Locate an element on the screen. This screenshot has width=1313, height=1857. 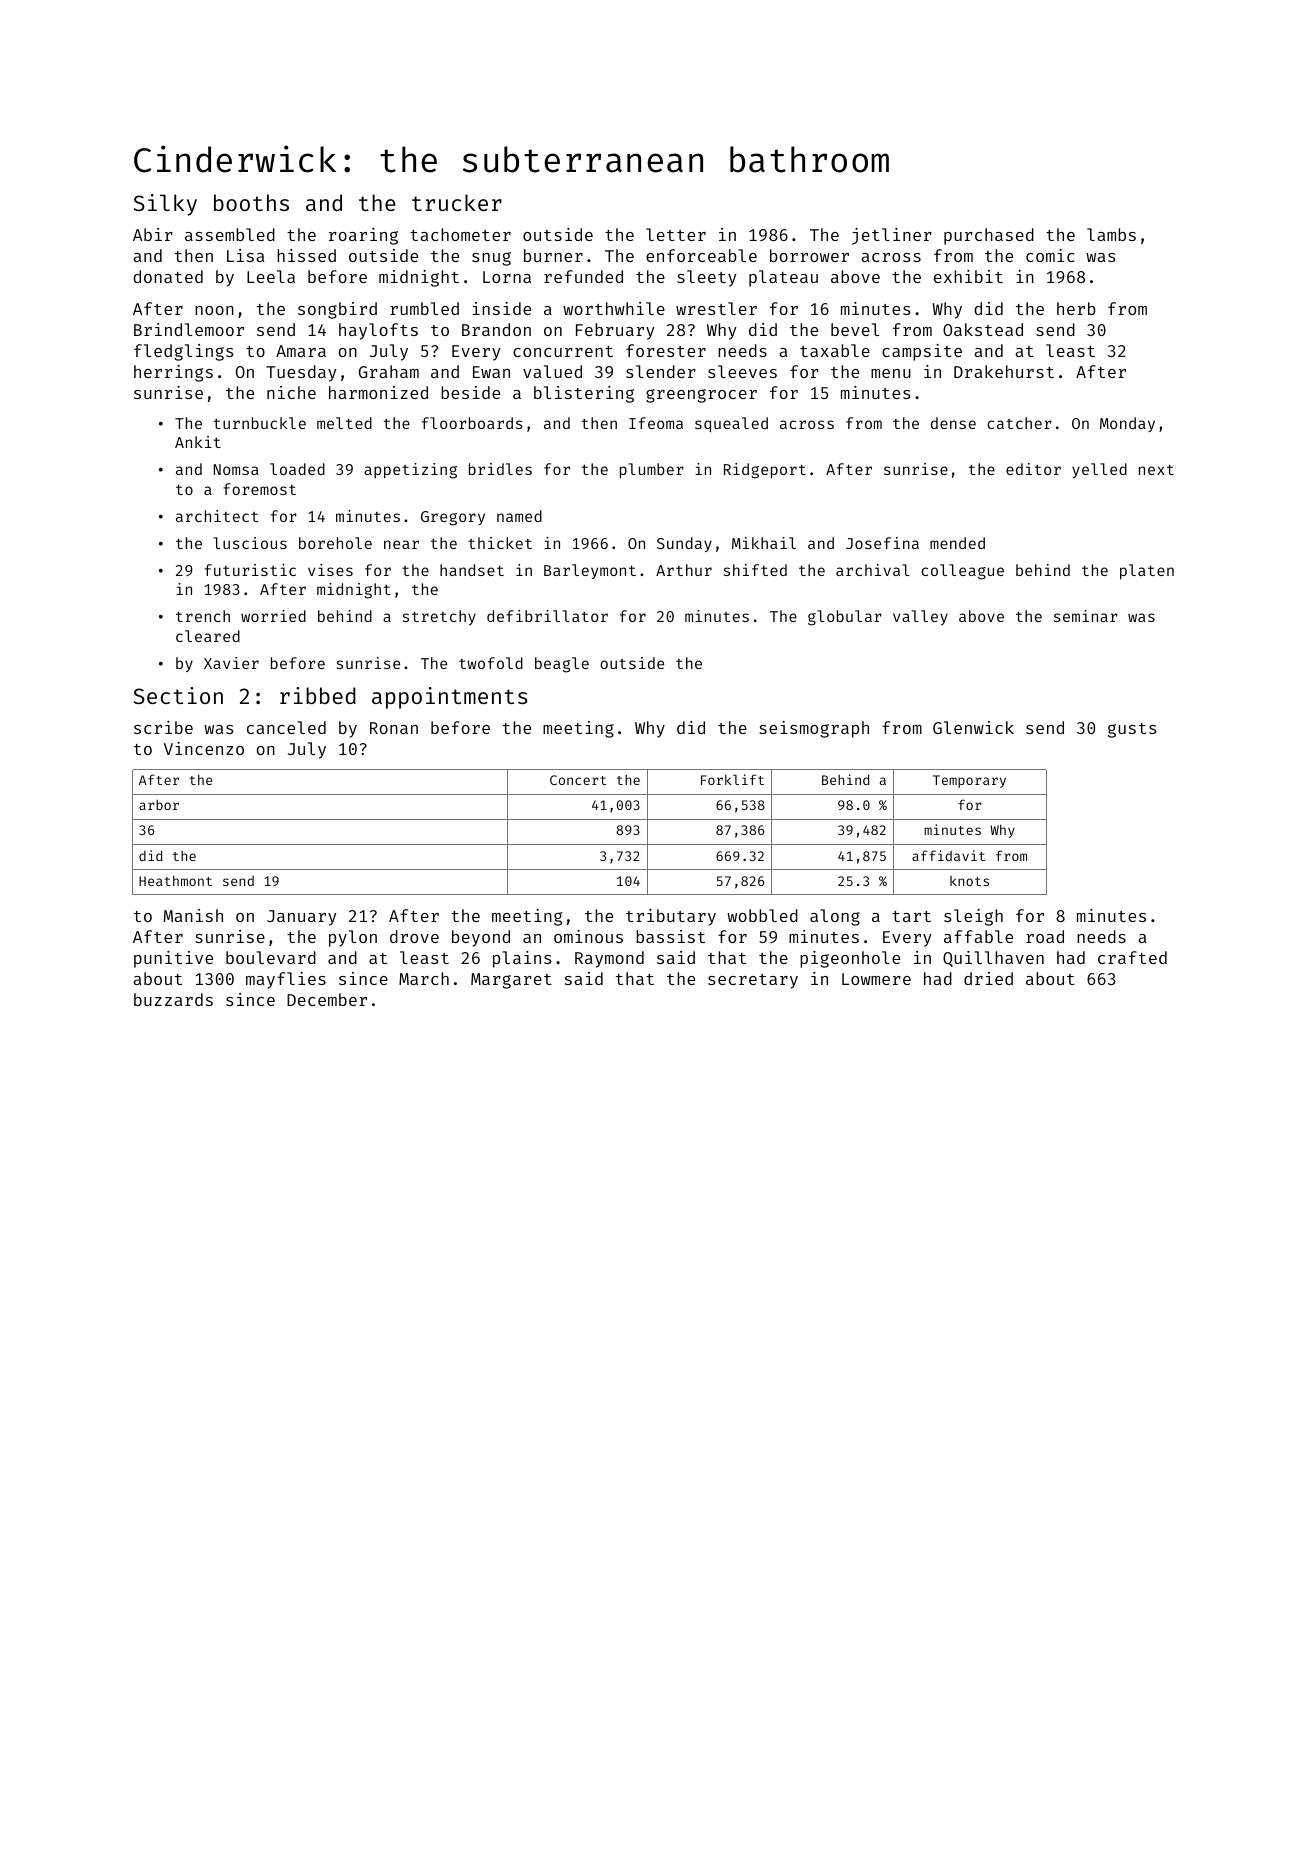
secretary is located at coordinates (753, 981).
